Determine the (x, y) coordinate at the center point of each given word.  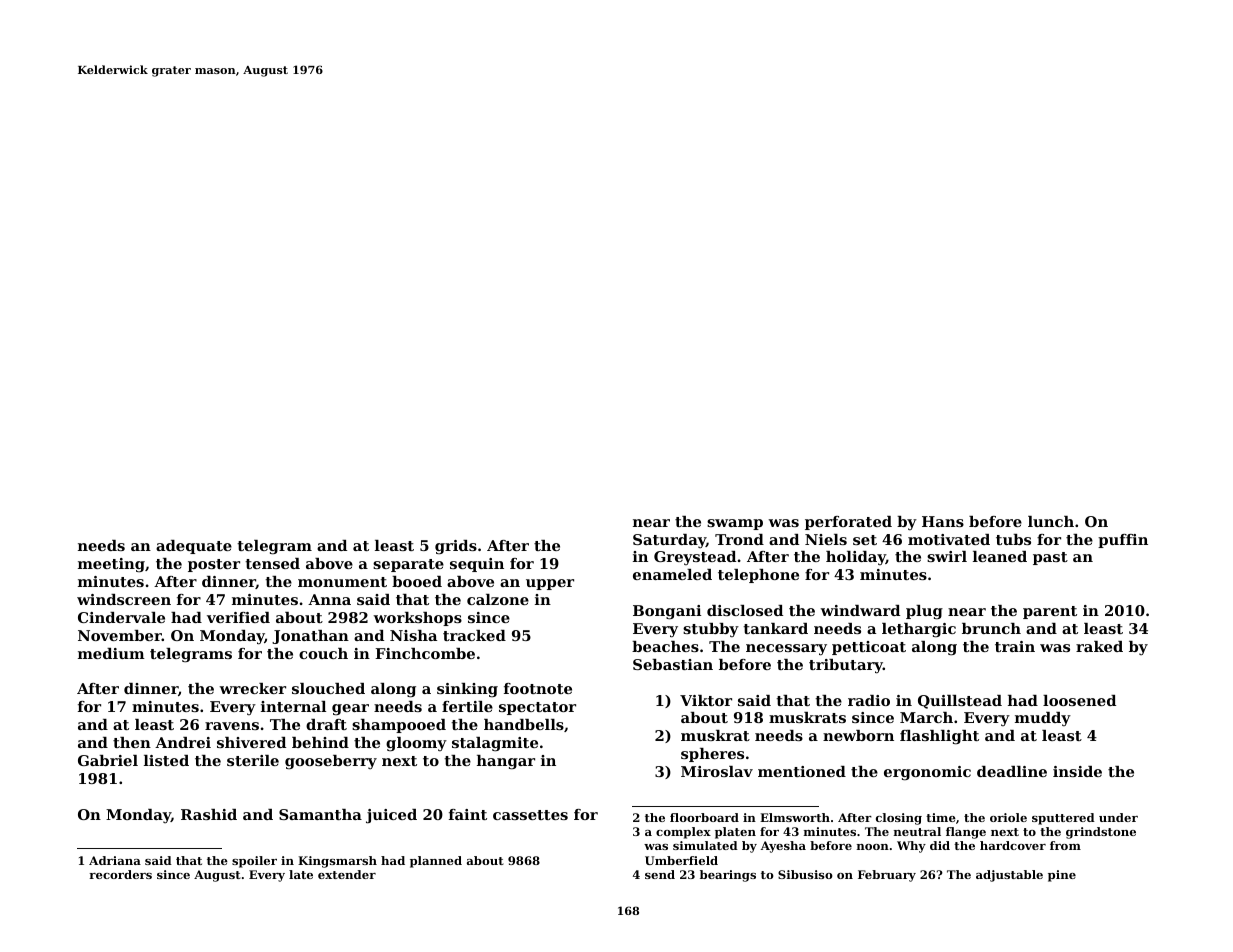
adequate (194, 547)
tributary (846, 666)
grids (456, 547)
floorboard (704, 817)
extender (347, 874)
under (1118, 817)
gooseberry (331, 762)
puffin (1123, 541)
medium (111, 653)
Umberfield (681, 860)
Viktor (706, 700)
